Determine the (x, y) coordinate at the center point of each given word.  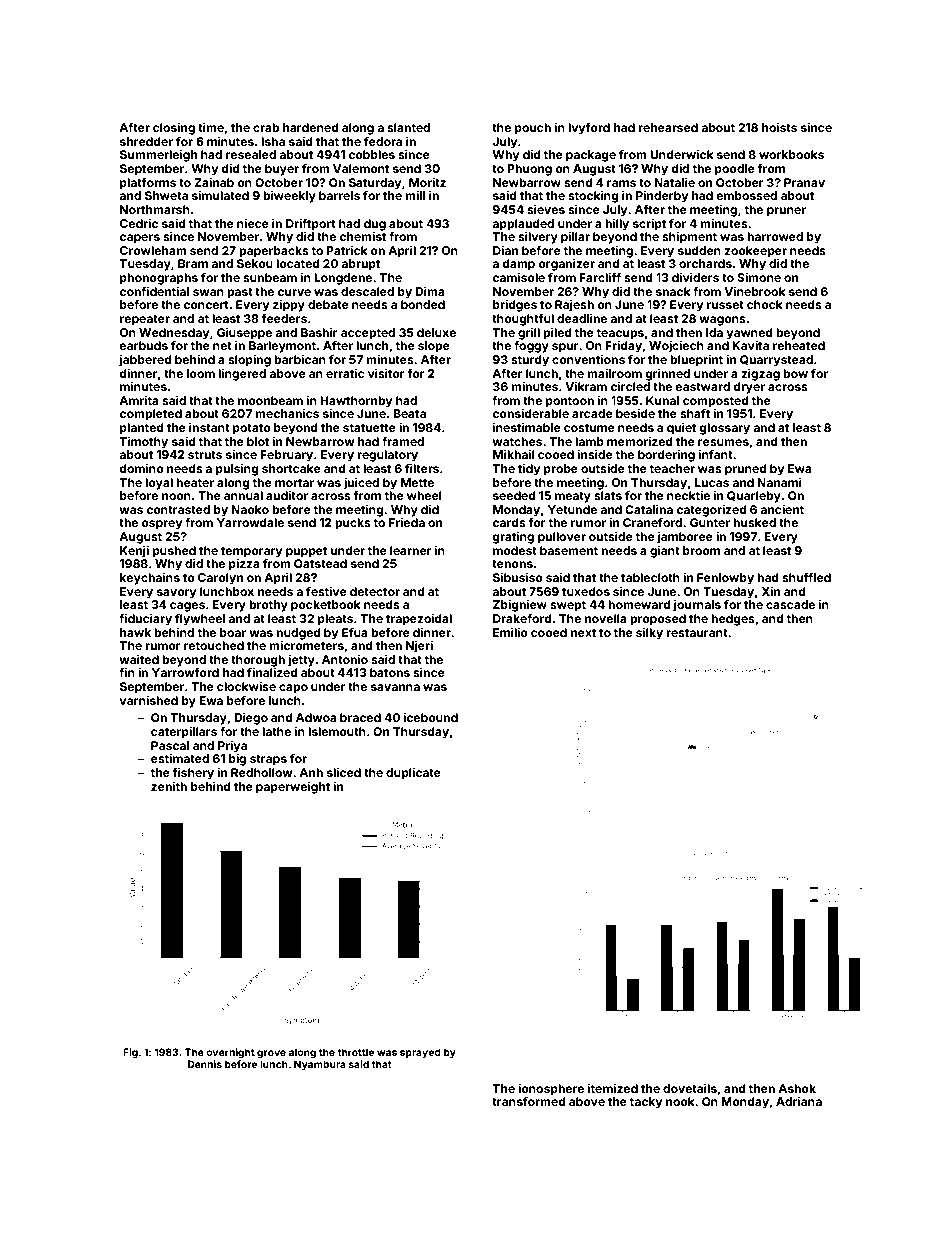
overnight (230, 1053)
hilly (617, 225)
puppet (306, 552)
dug (375, 225)
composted (716, 402)
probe (561, 470)
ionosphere (551, 1090)
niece (253, 223)
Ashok (797, 1088)
